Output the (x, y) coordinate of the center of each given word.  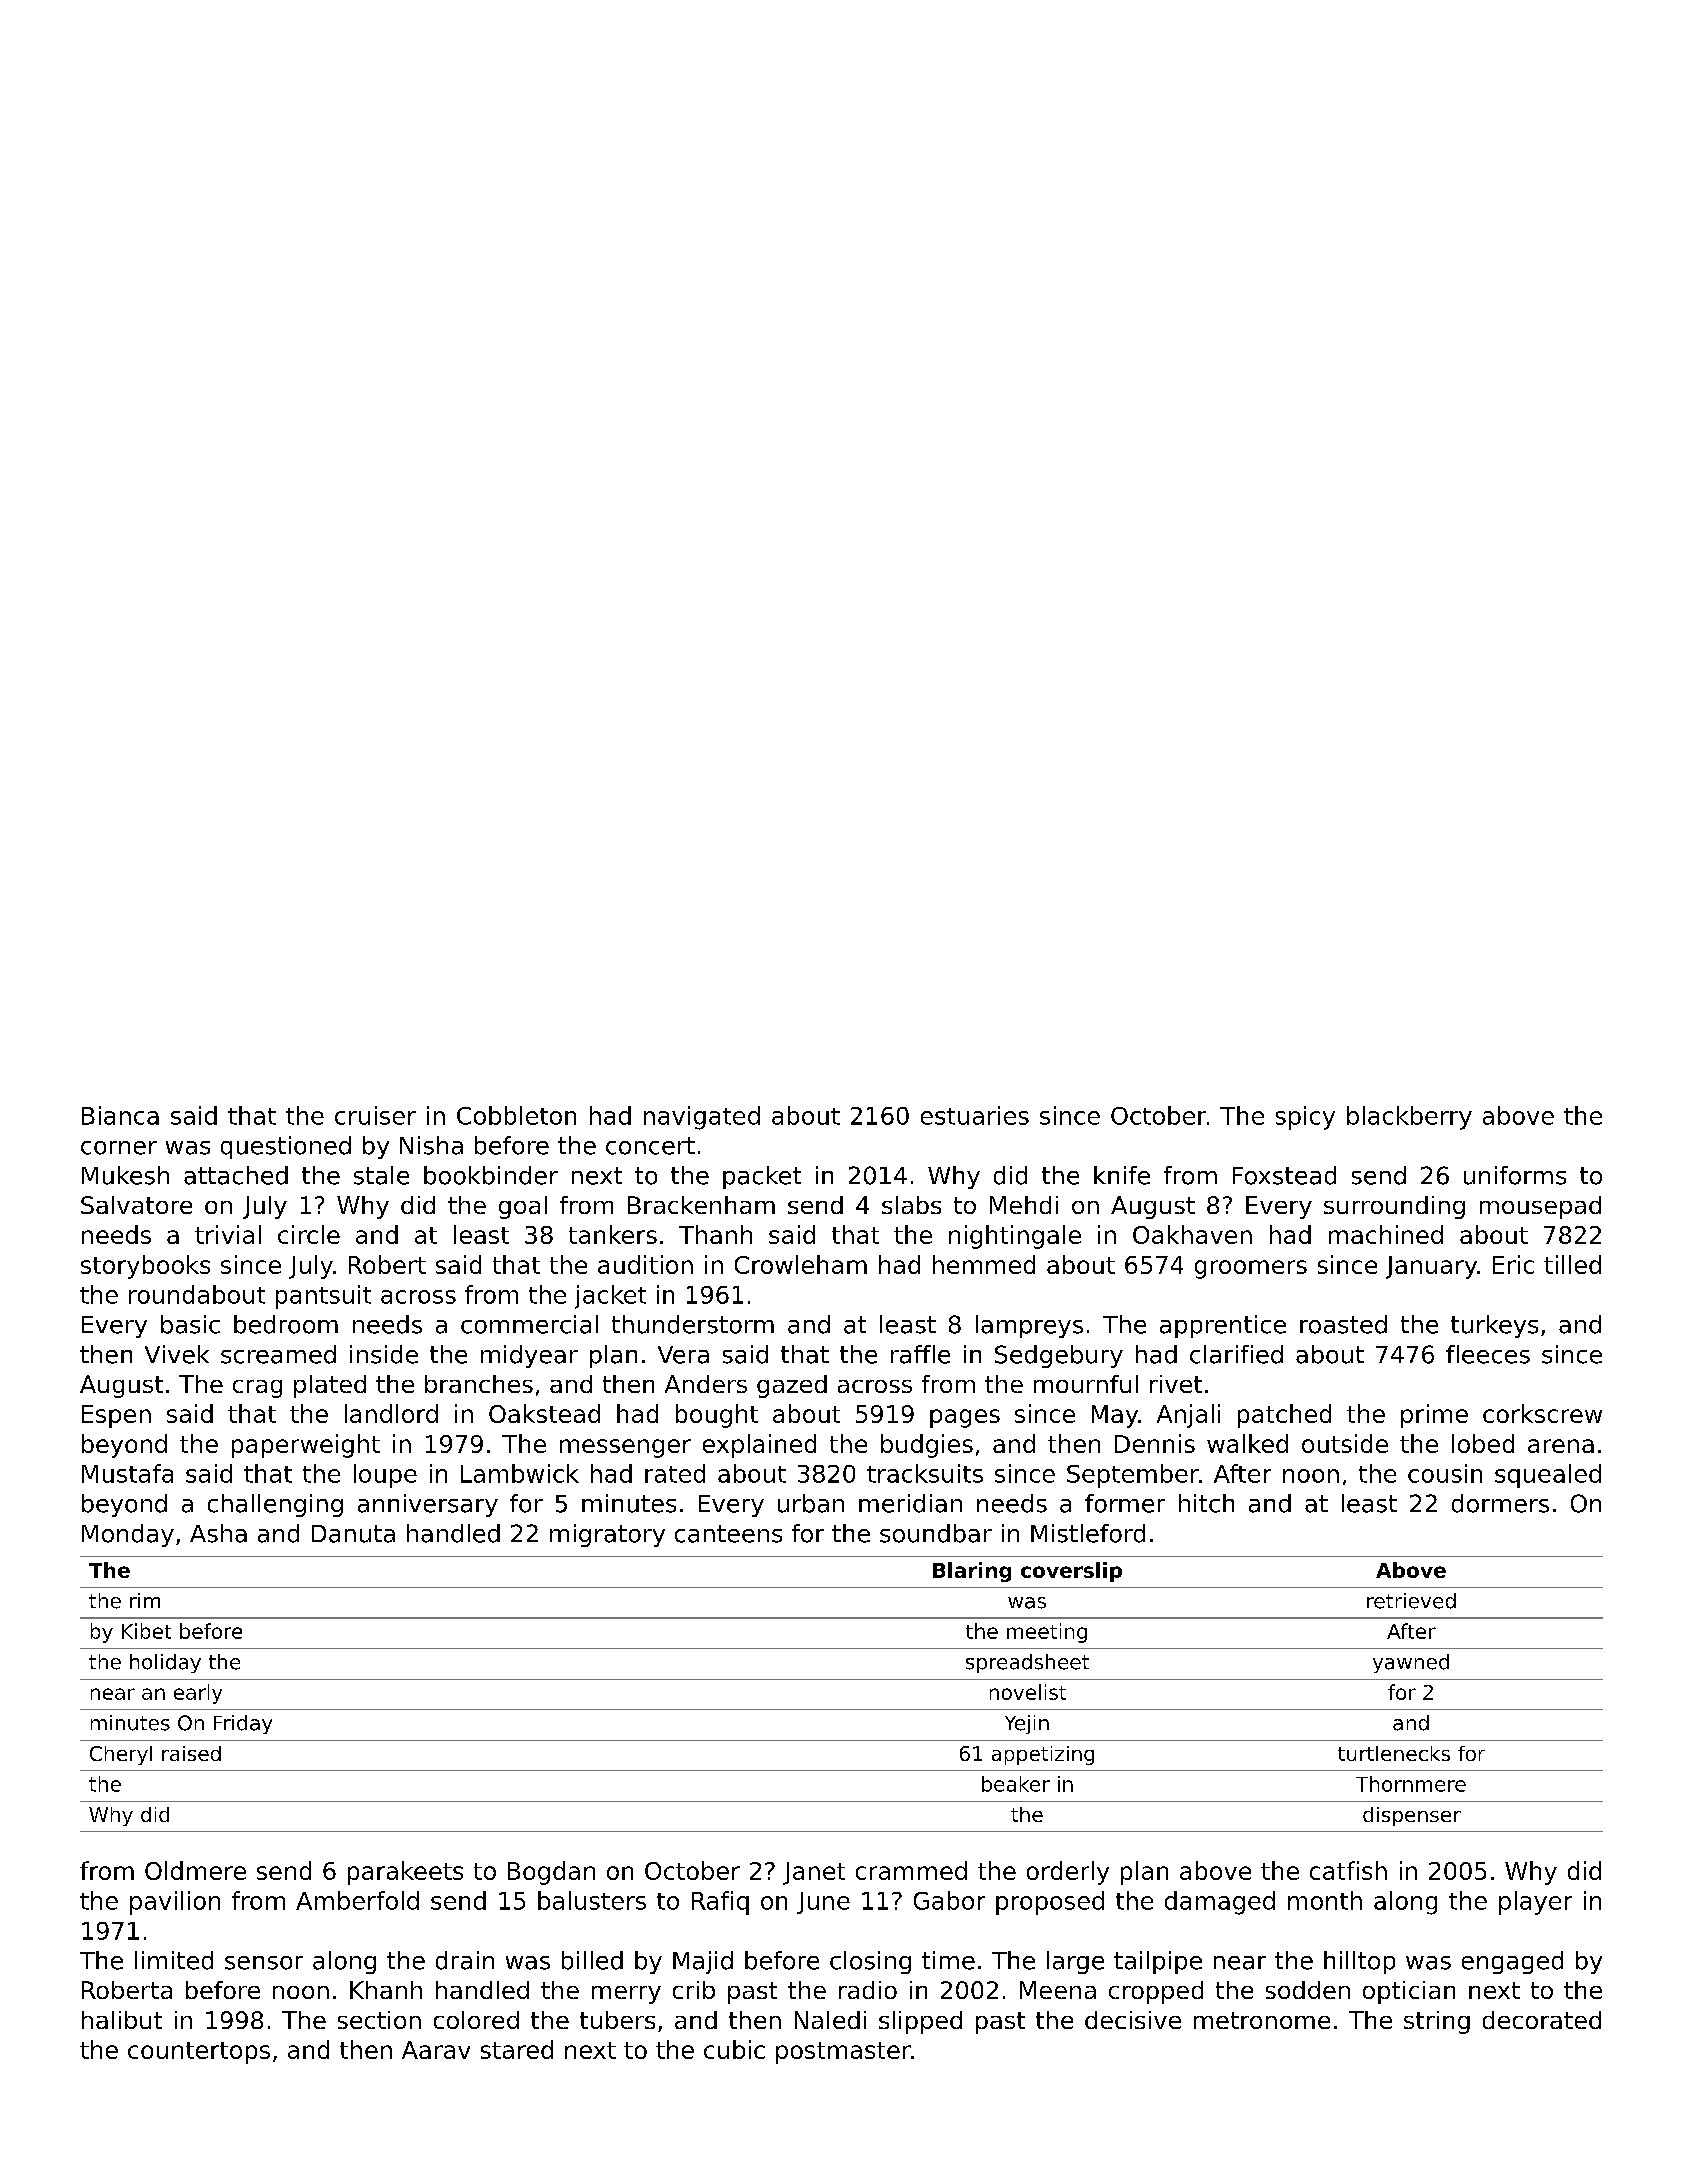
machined (1386, 1234)
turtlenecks (1394, 1753)
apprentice (1223, 1326)
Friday (243, 1724)
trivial (228, 1234)
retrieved (1411, 1601)
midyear (529, 1356)
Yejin (1027, 1724)
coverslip (1071, 1572)
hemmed (984, 1264)
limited (174, 1960)
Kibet (146, 1631)
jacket (610, 1297)
